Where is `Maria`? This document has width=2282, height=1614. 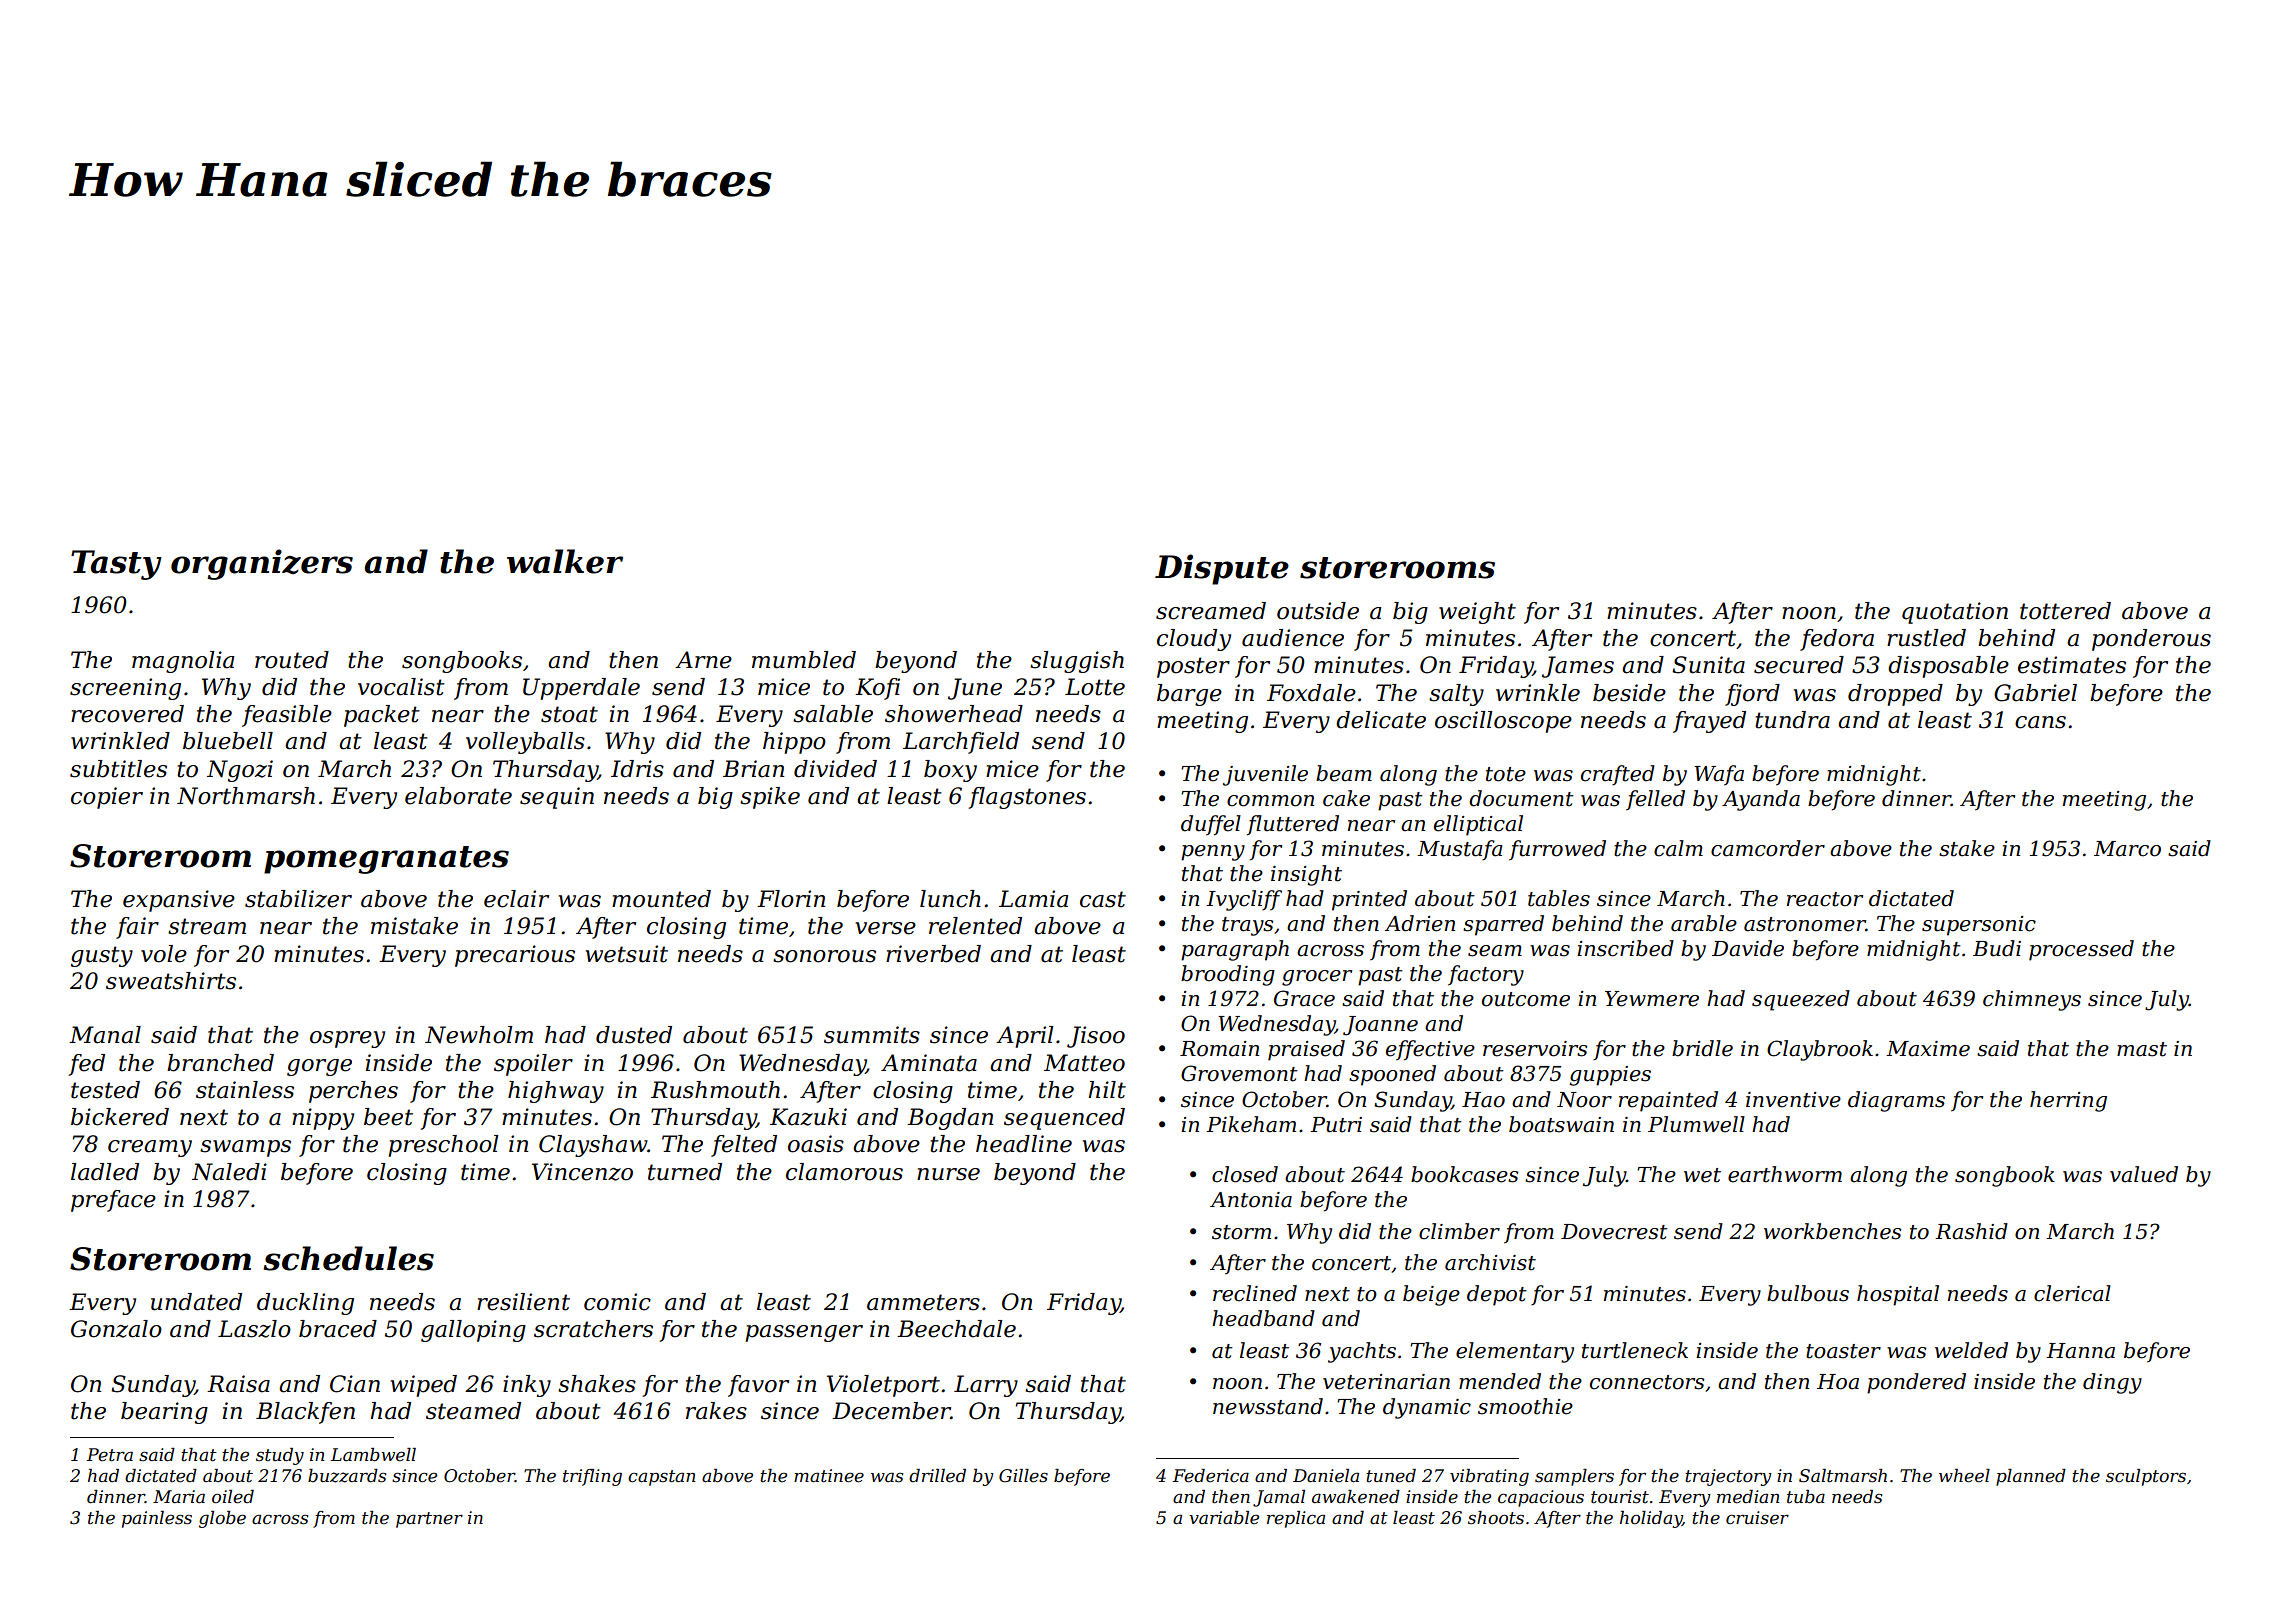 Maria is located at coordinates (179, 1496).
